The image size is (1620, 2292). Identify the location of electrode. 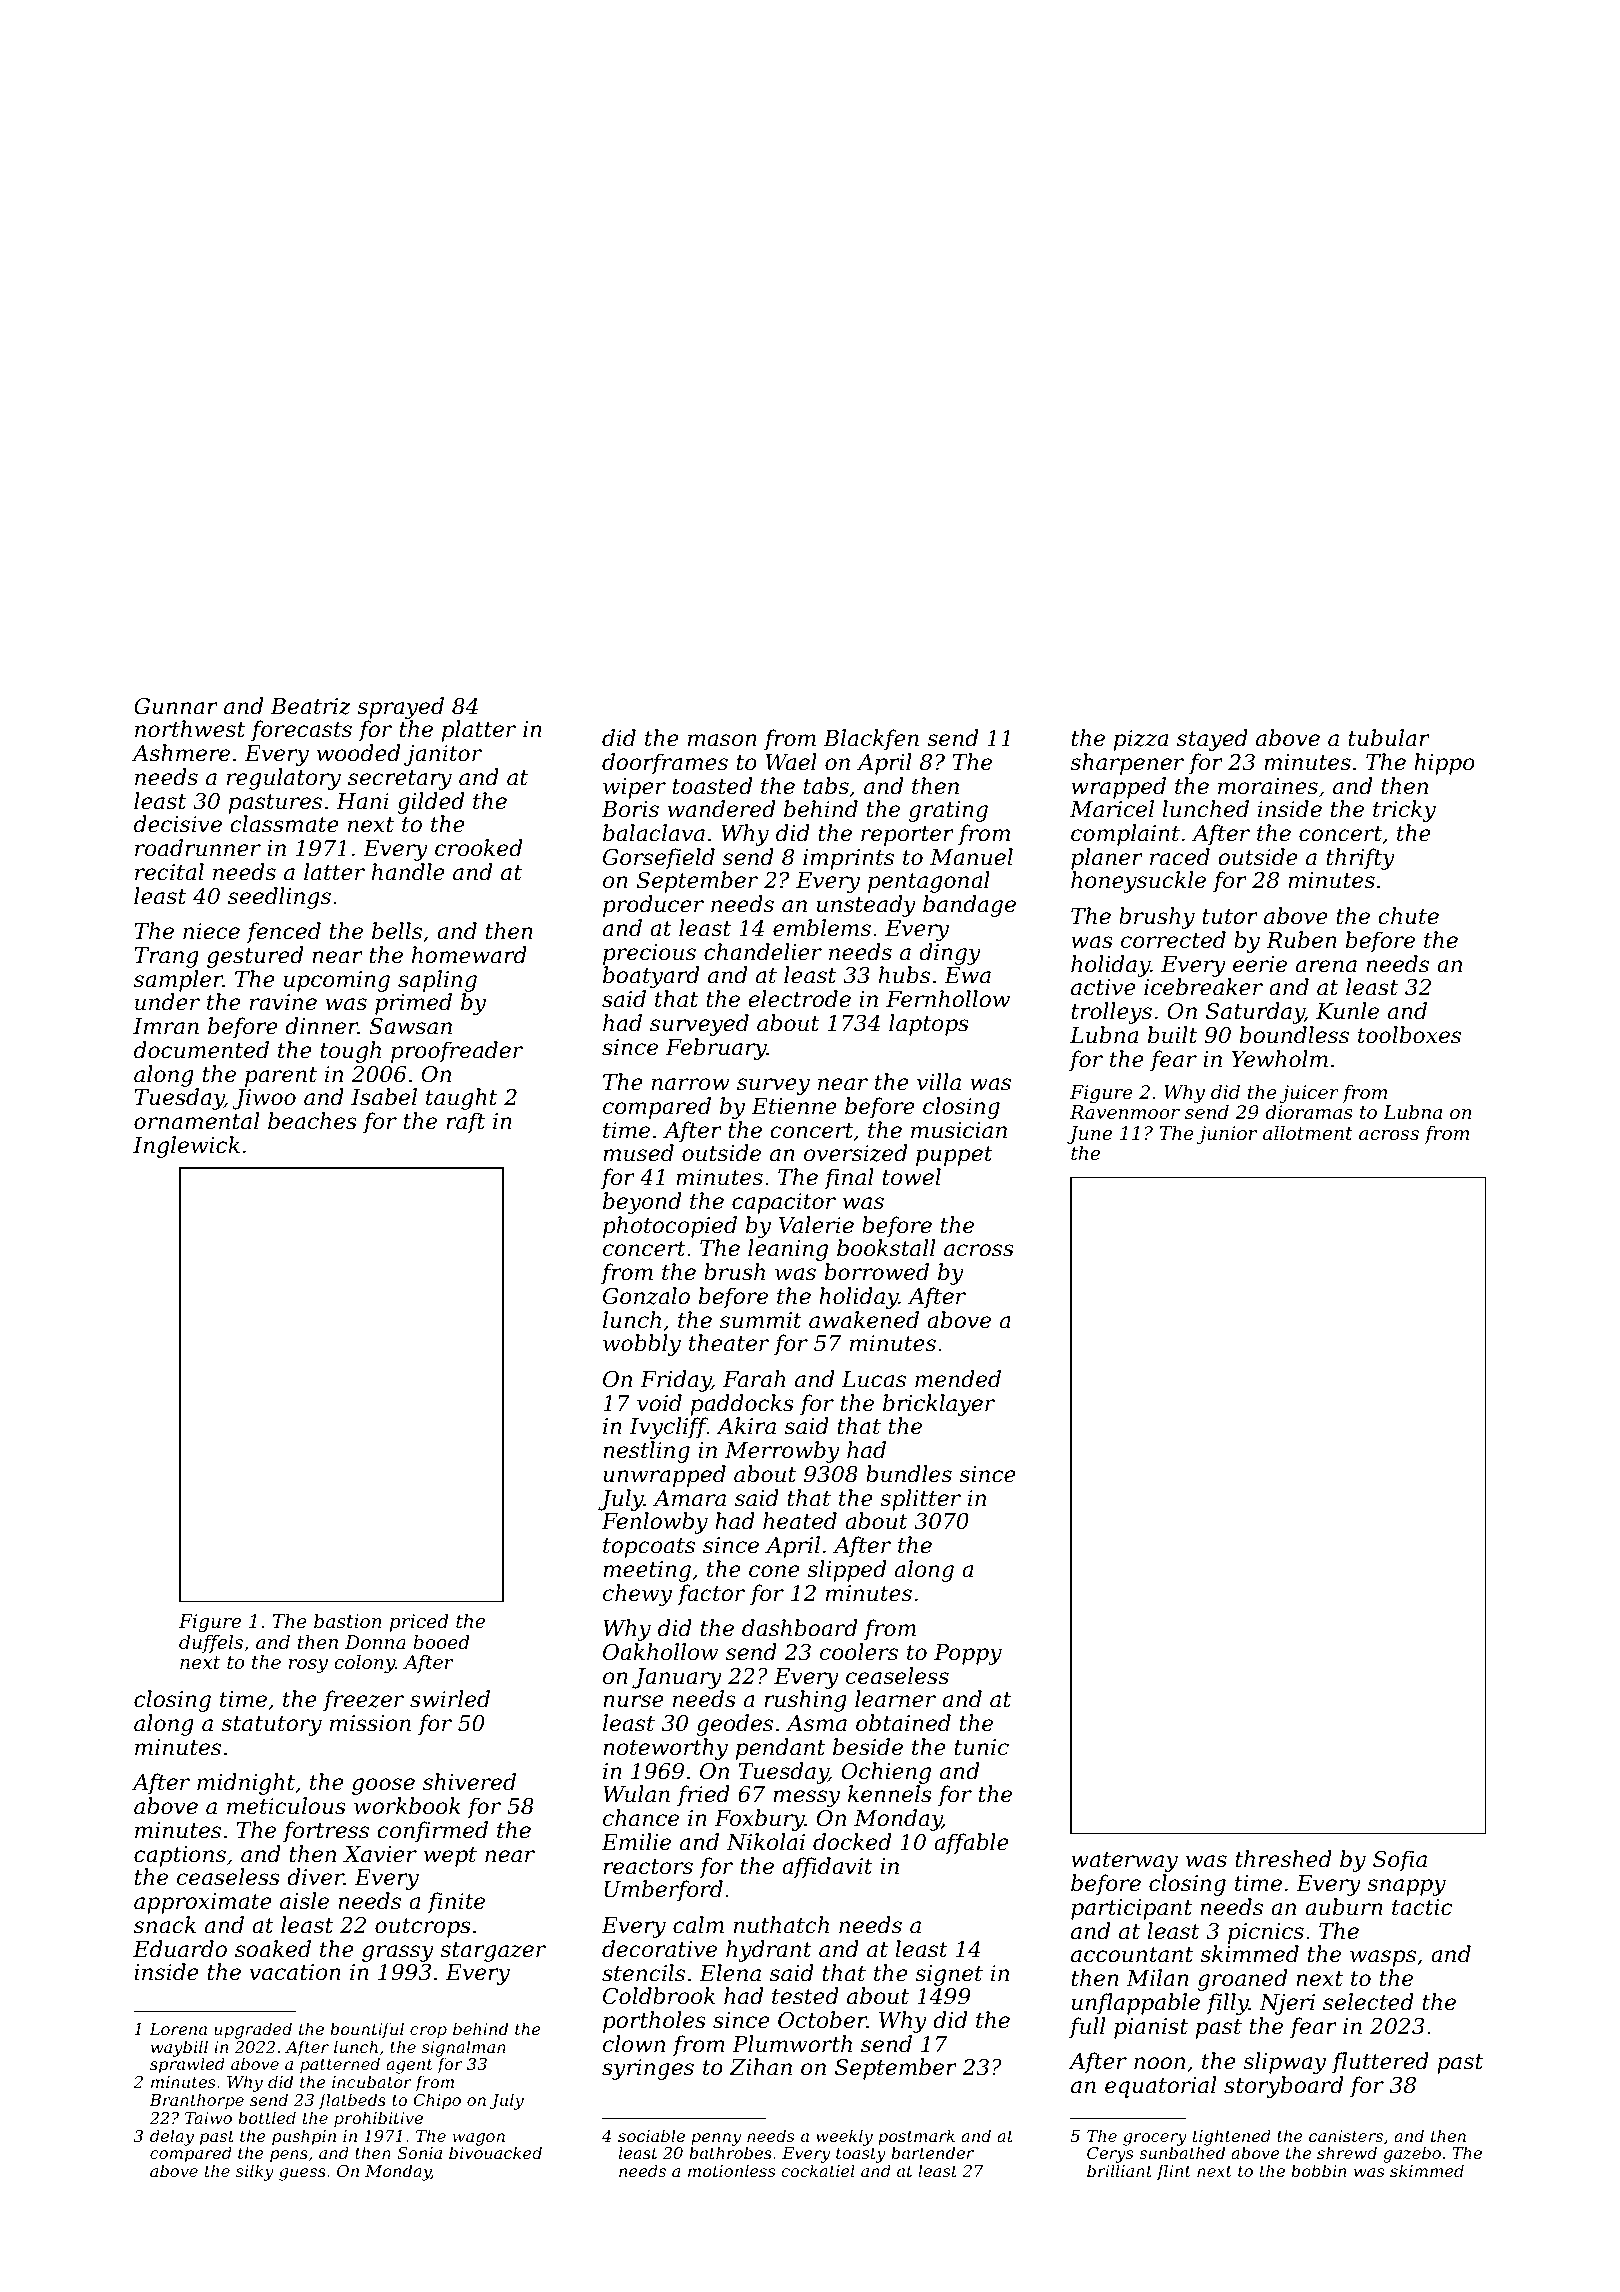
(799, 999).
